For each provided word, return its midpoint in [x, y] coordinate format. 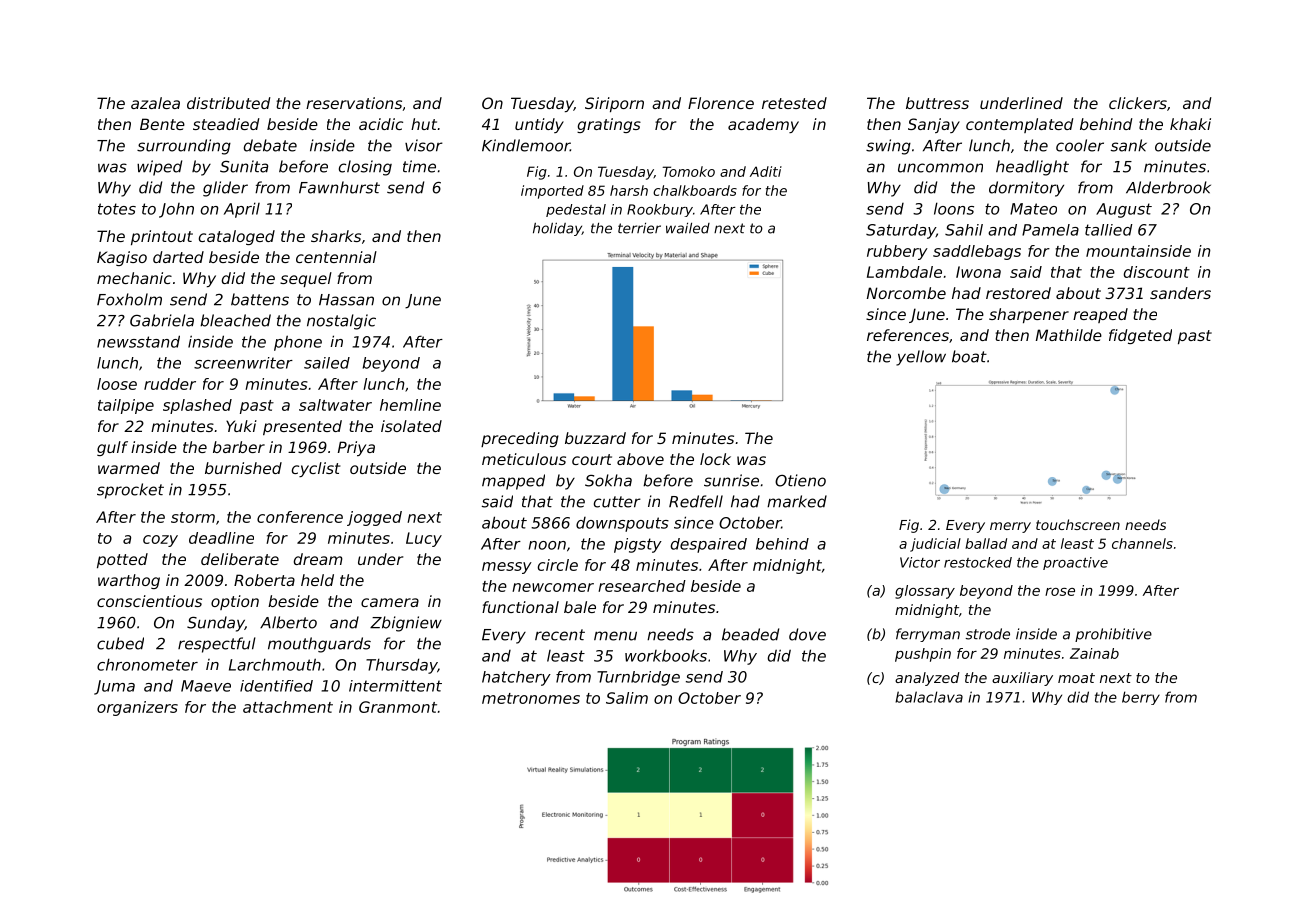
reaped [1100, 315]
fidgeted [1140, 336]
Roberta [264, 580]
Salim [627, 698]
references [908, 335]
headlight [1032, 168]
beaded [750, 634]
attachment [288, 707]
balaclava [929, 697]
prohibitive [1113, 635]
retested [794, 103]
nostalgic [341, 322]
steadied [226, 124]
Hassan [346, 300]
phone [298, 343]
